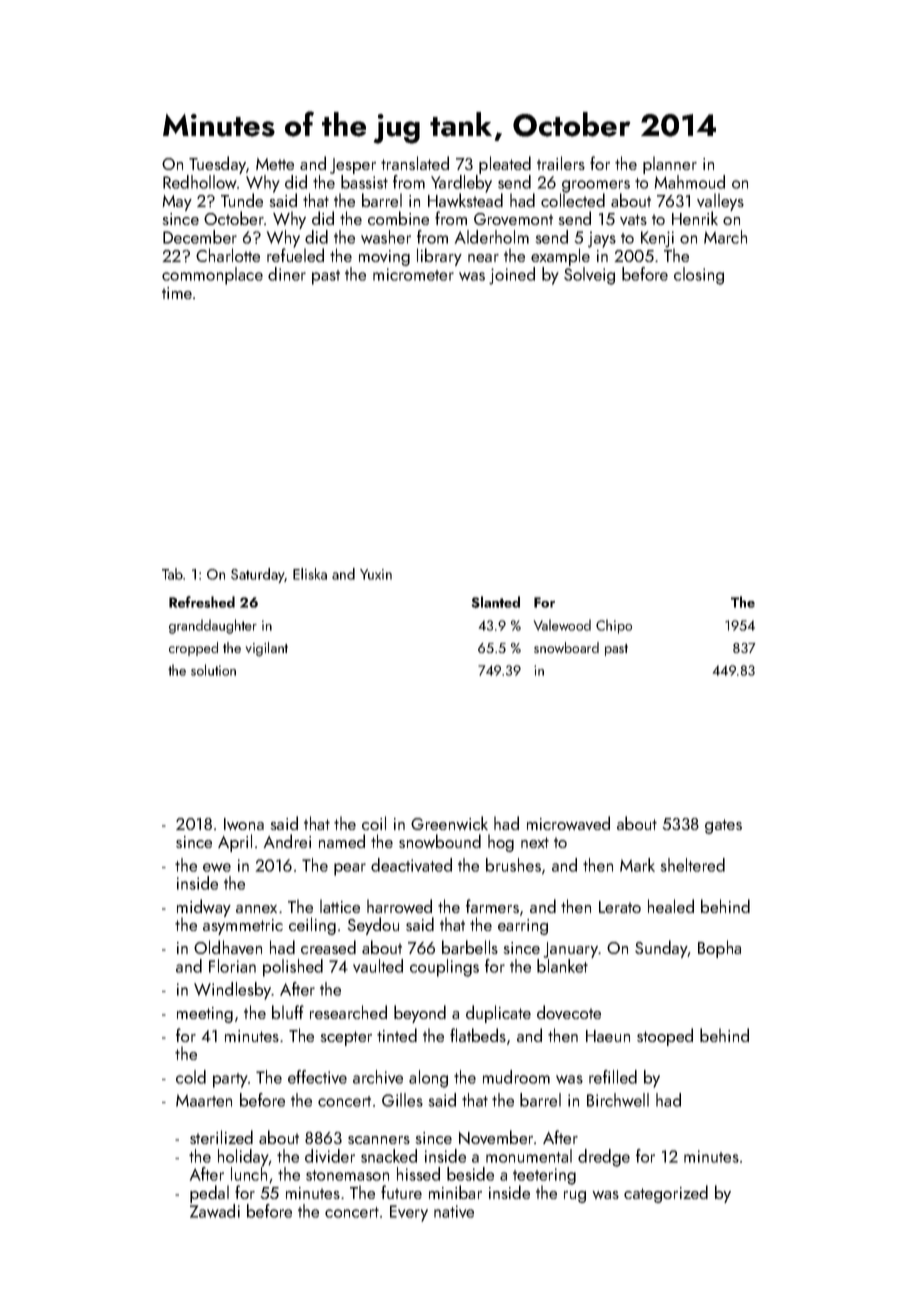  Describe the element at coordinates (614, 626) in the screenshot. I see `Chipo` at that location.
